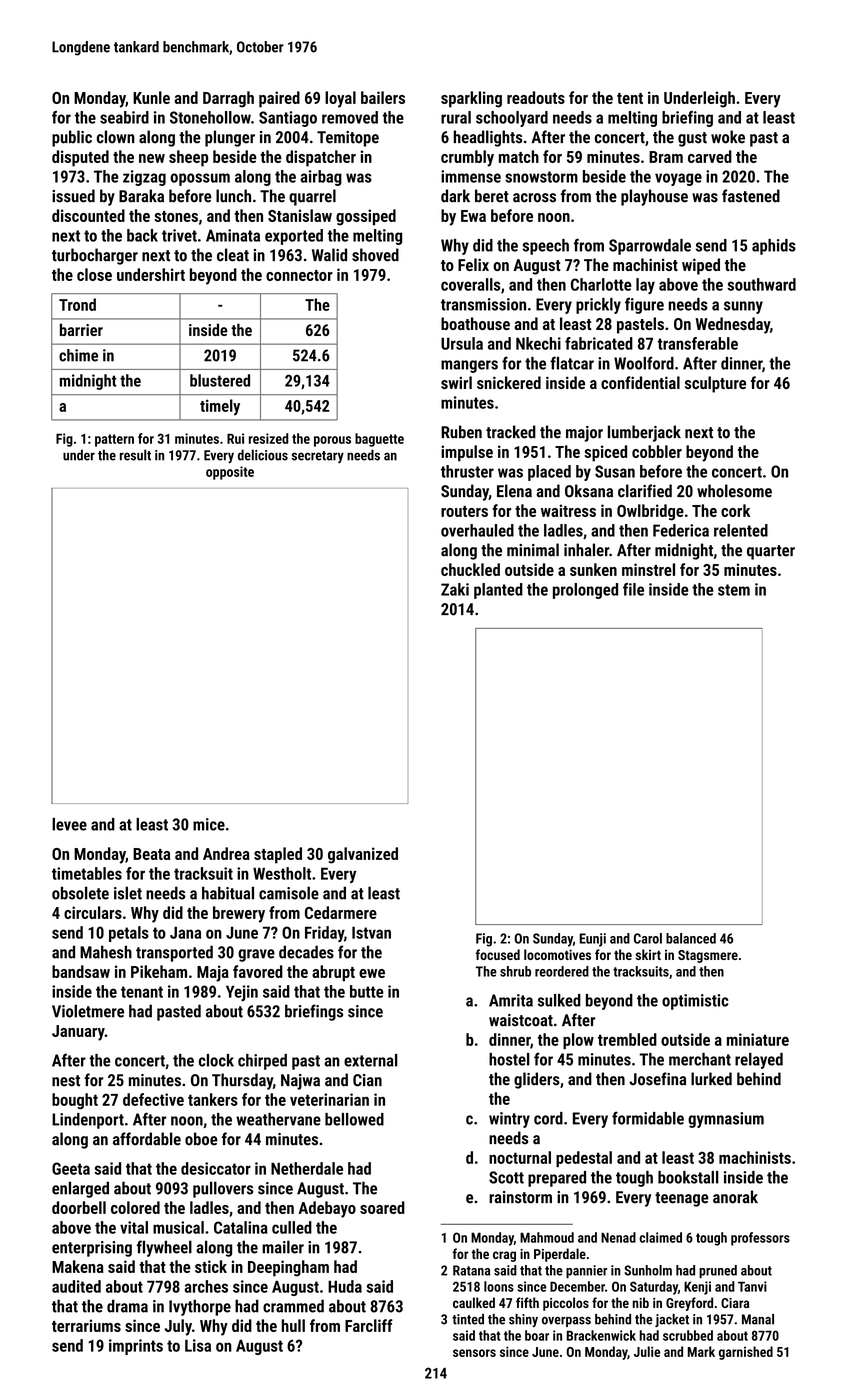  What do you see at coordinates (151, 97) in the screenshot?
I see `Kunle` at bounding box center [151, 97].
